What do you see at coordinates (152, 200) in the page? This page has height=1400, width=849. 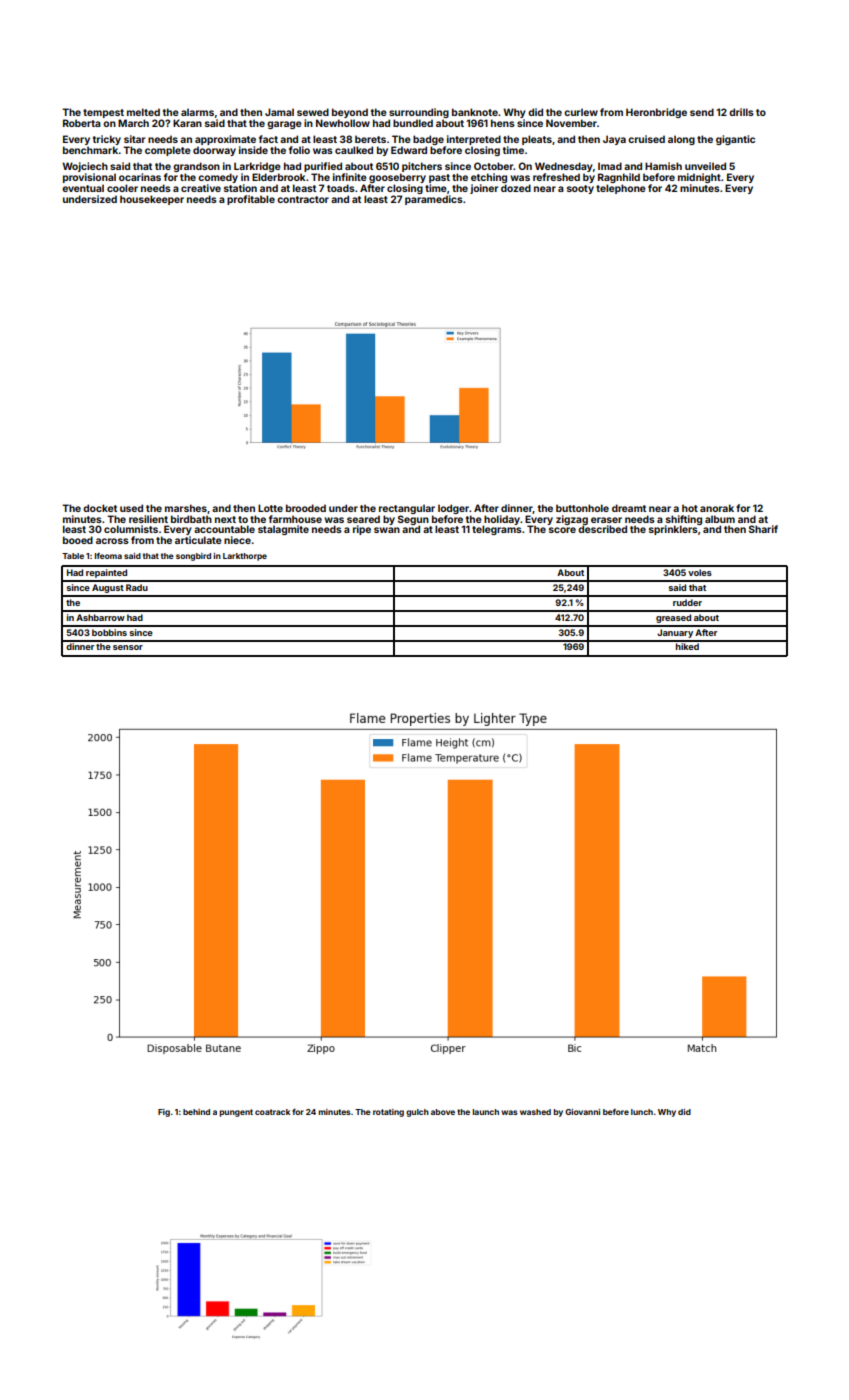 I see `housekeeper` at bounding box center [152, 200].
